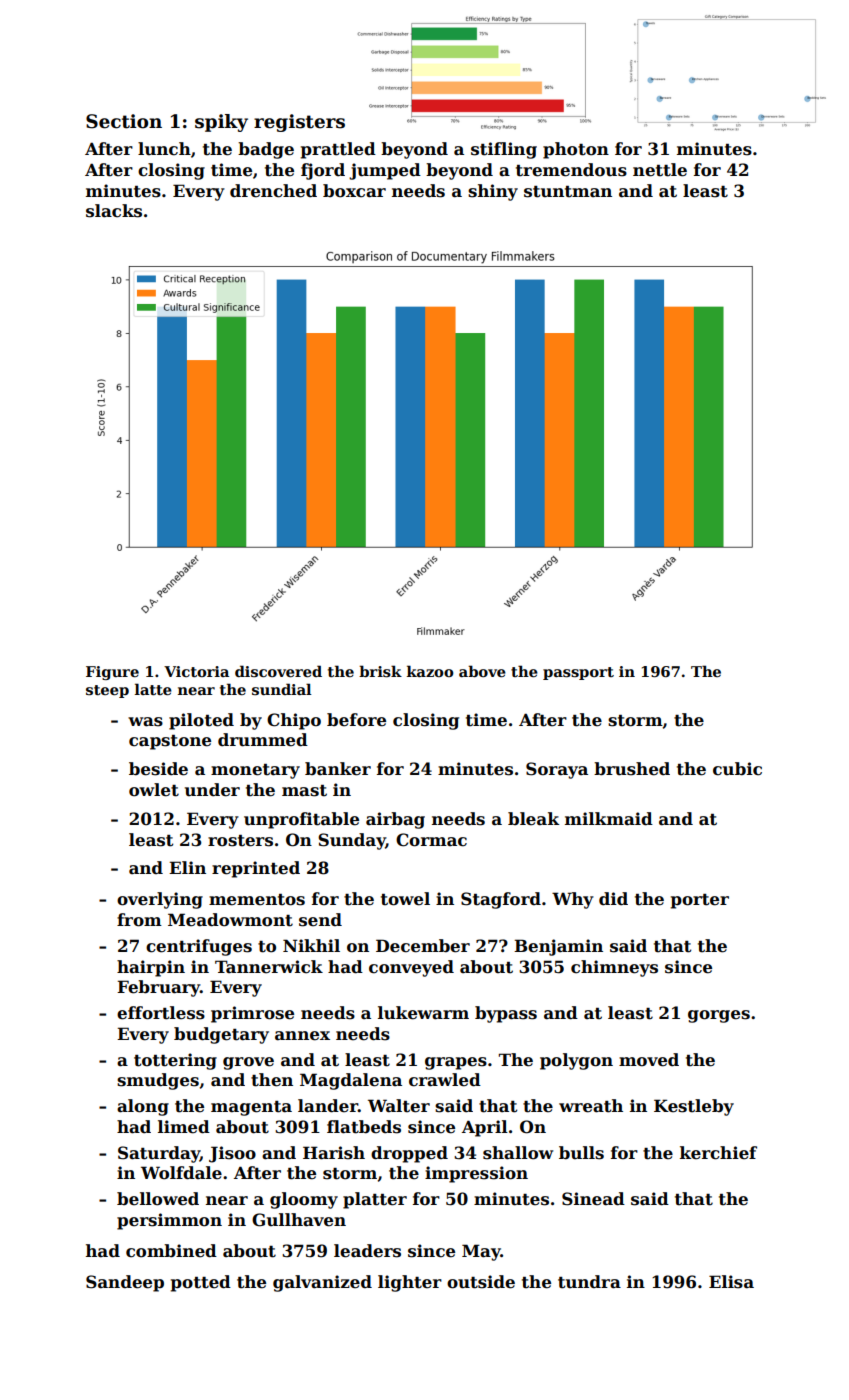  What do you see at coordinates (578, 673) in the screenshot?
I see `passport` at bounding box center [578, 673].
